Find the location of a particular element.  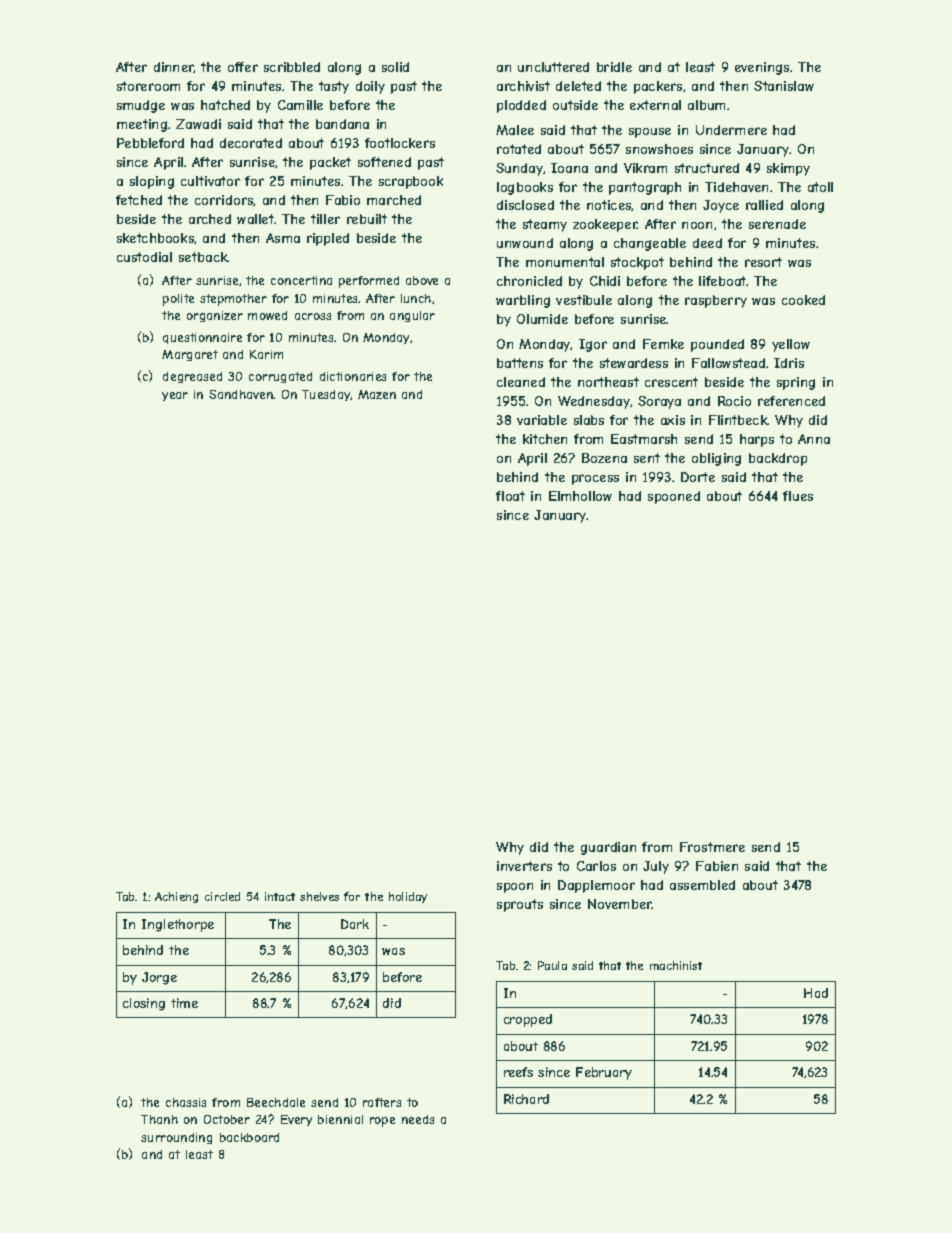

Beechdale is located at coordinates (276, 1102).
